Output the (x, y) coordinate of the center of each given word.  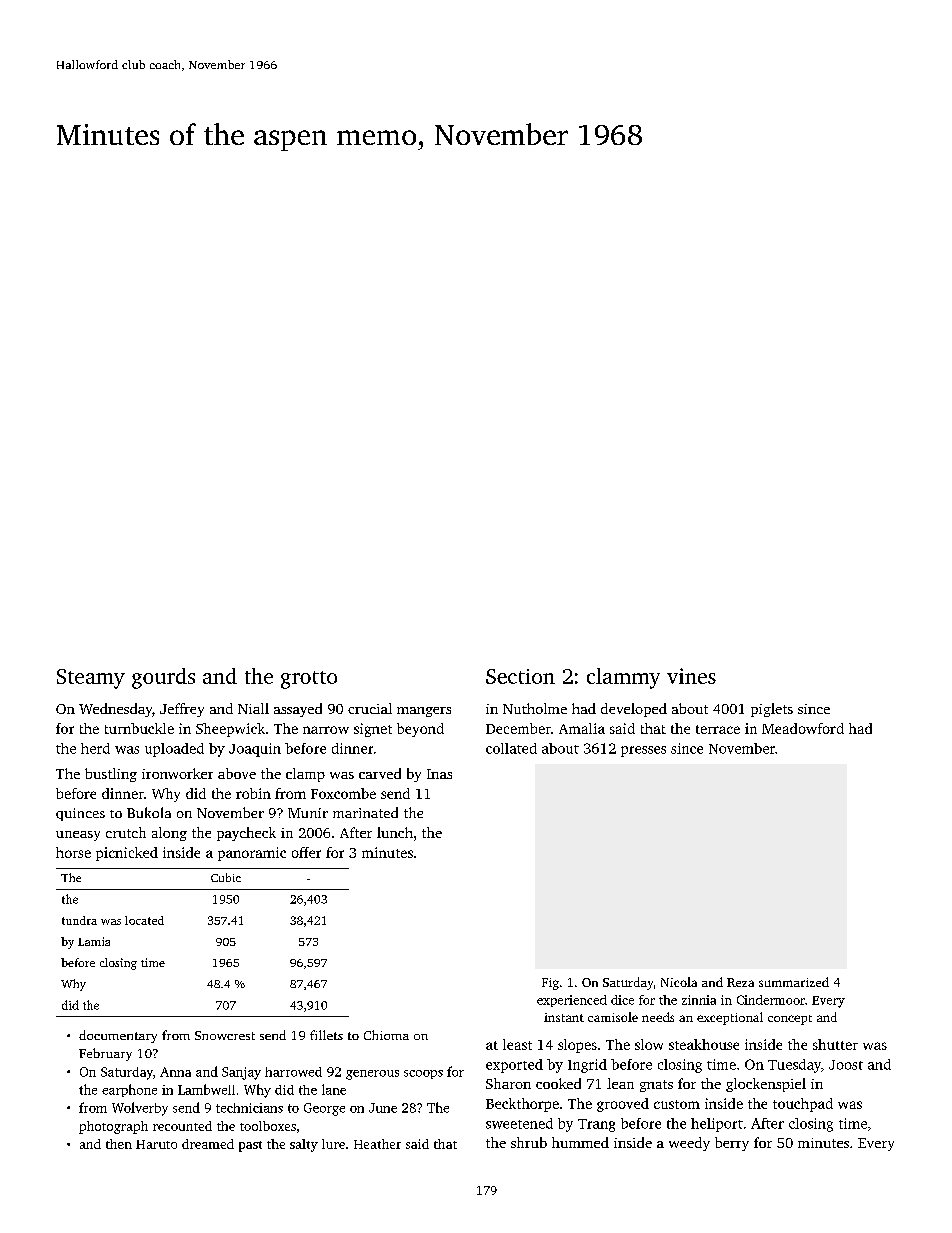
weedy (689, 1144)
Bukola (149, 812)
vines (691, 676)
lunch (395, 832)
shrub (529, 1142)
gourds (163, 678)
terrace (718, 729)
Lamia (94, 941)
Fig (550, 984)
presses (643, 751)
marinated (365, 812)
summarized (794, 982)
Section (520, 676)
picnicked (127, 854)
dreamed (208, 1144)
